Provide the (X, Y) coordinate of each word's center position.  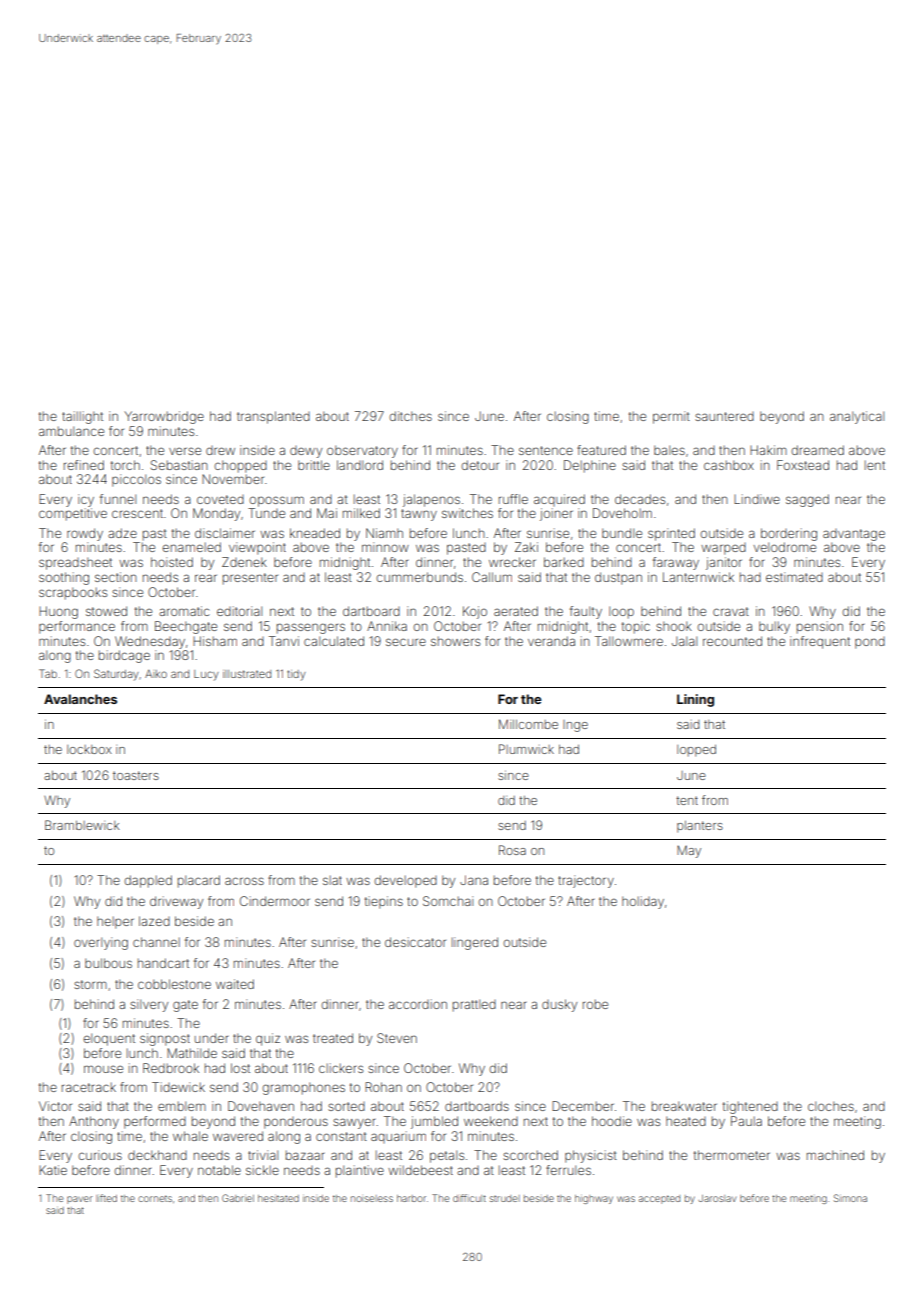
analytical (857, 417)
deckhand (157, 1155)
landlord (360, 465)
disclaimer (225, 533)
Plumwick (526, 749)
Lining (695, 700)
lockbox (89, 749)
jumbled (434, 1122)
